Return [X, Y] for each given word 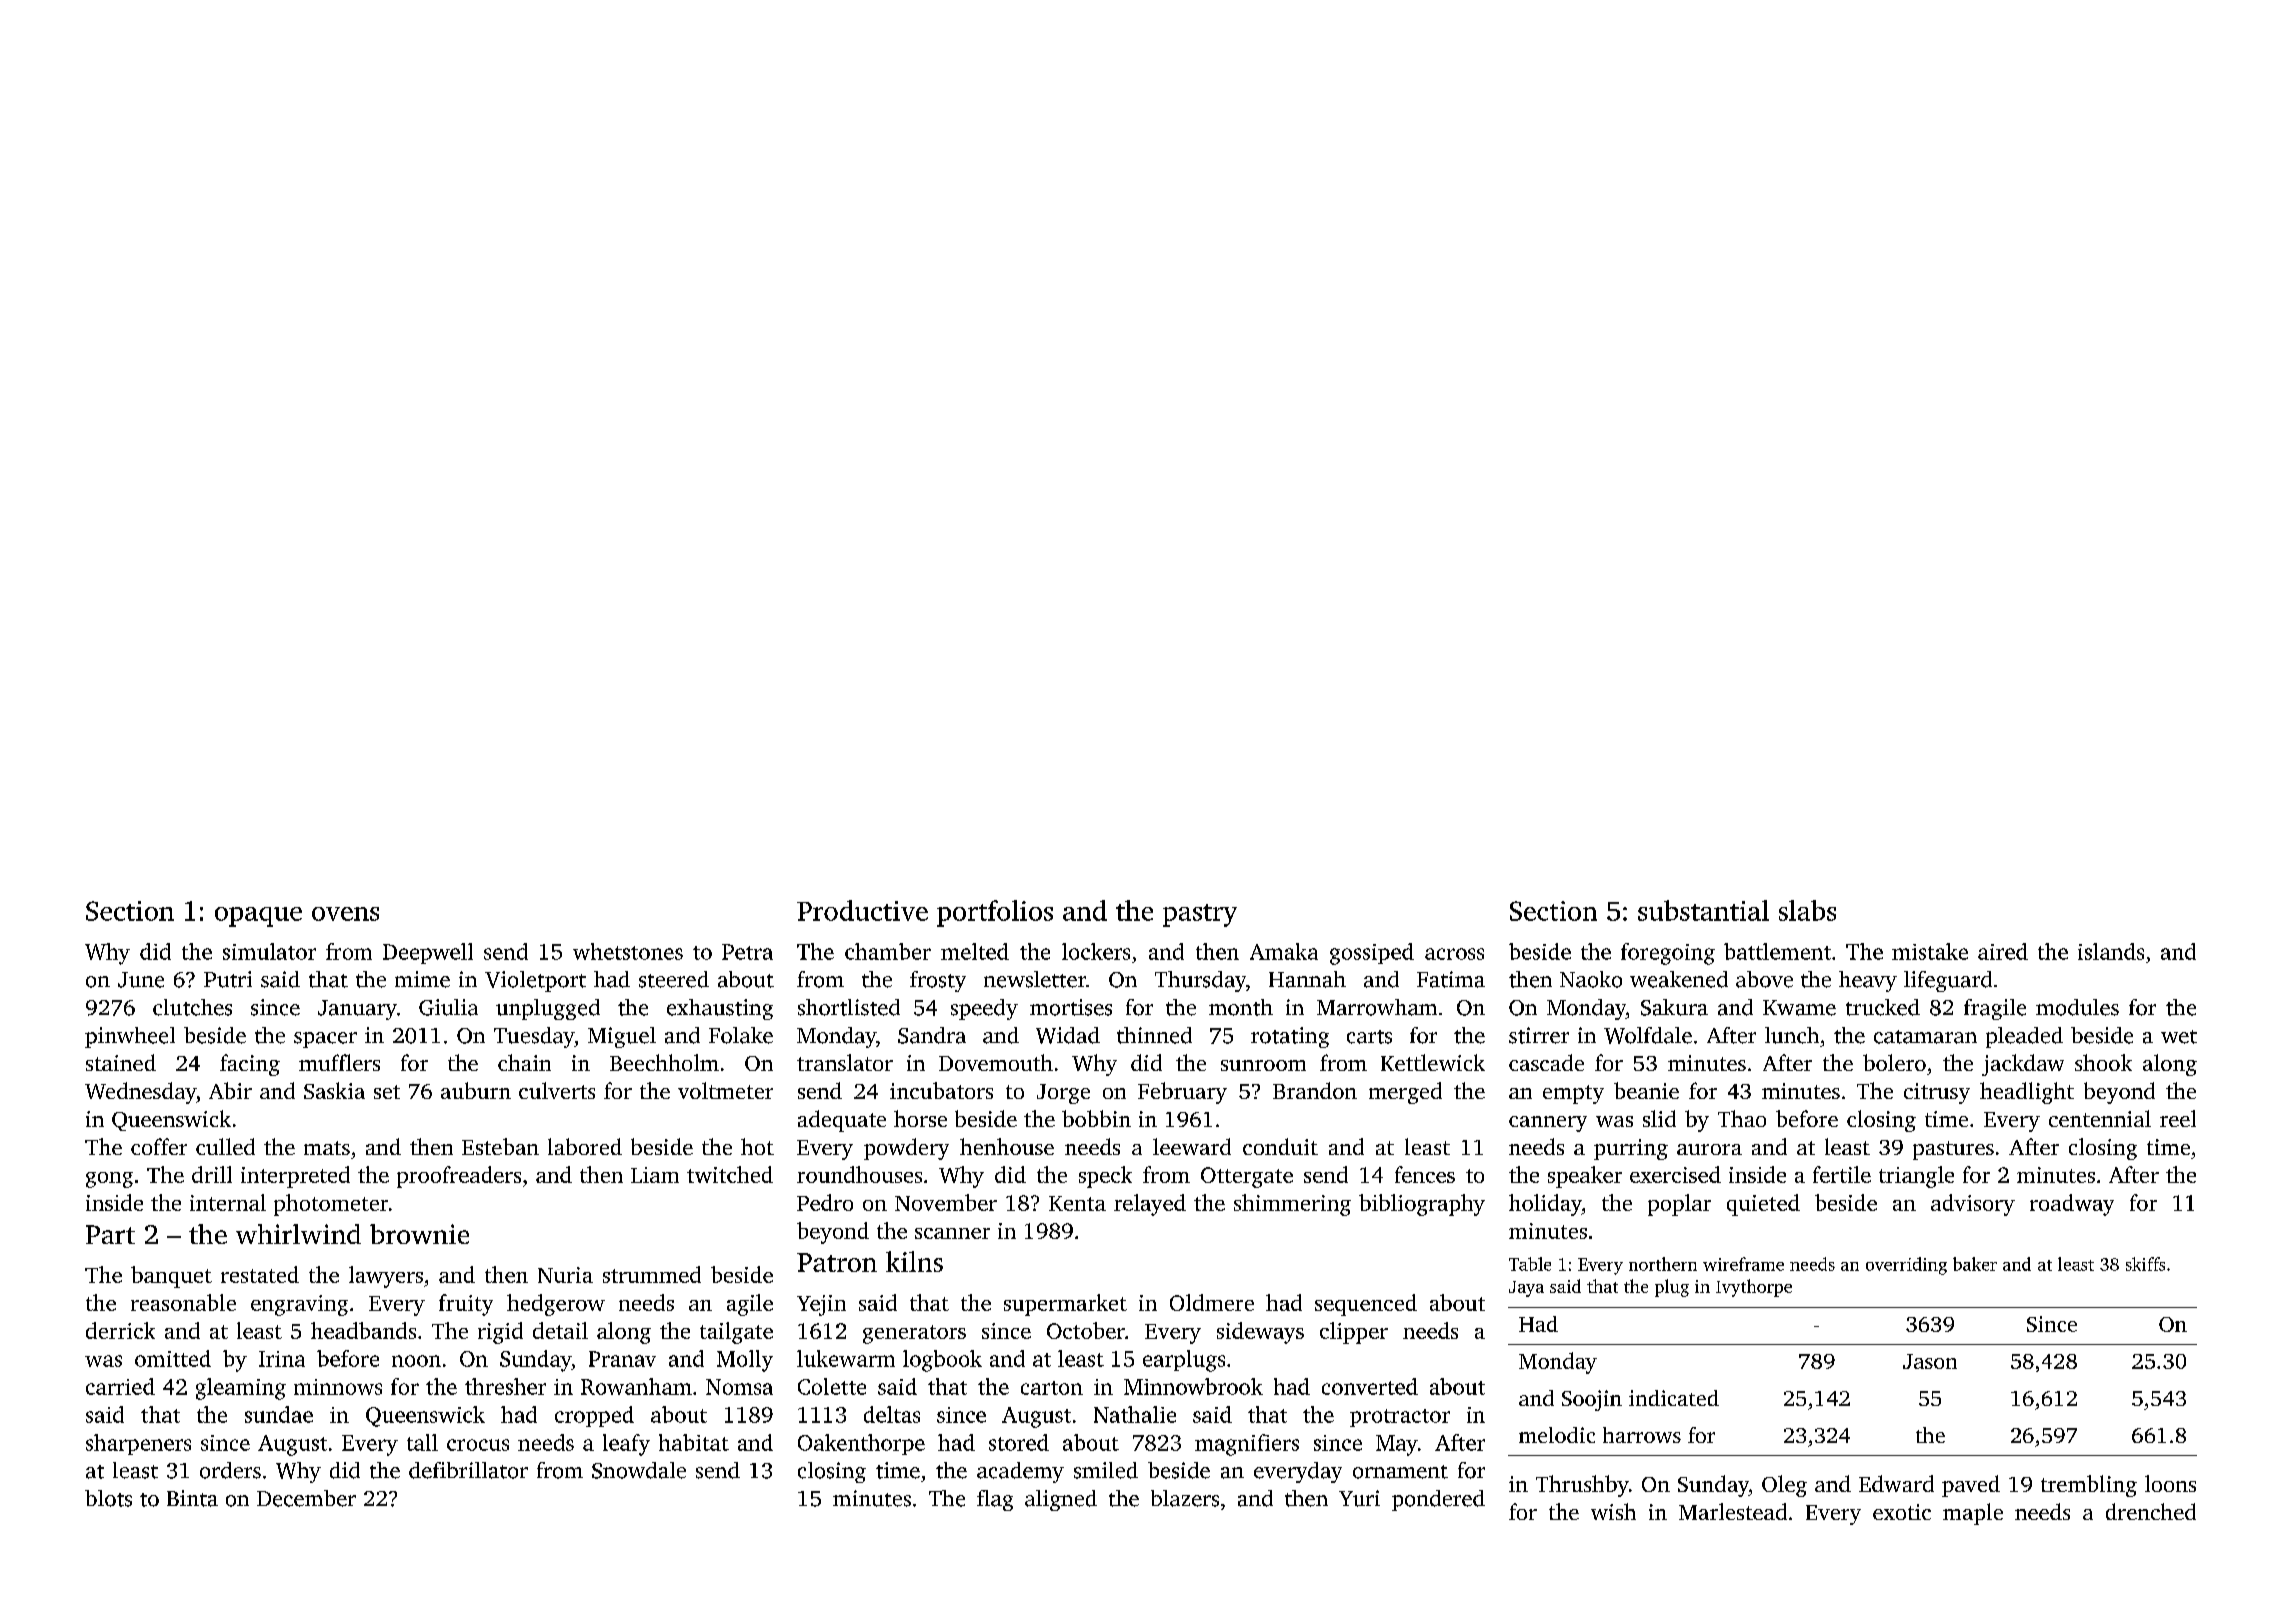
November [946, 1202]
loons [2170, 1483]
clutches [192, 1007]
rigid [500, 1333]
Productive [862, 910]
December [306, 1498]
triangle [1916, 1177]
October [1086, 1330]
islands [2111, 951]
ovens [345, 914]
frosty [938, 981]
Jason [1930, 1361]
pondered [1438, 1500]
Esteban [500, 1146]
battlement [1777, 951]
